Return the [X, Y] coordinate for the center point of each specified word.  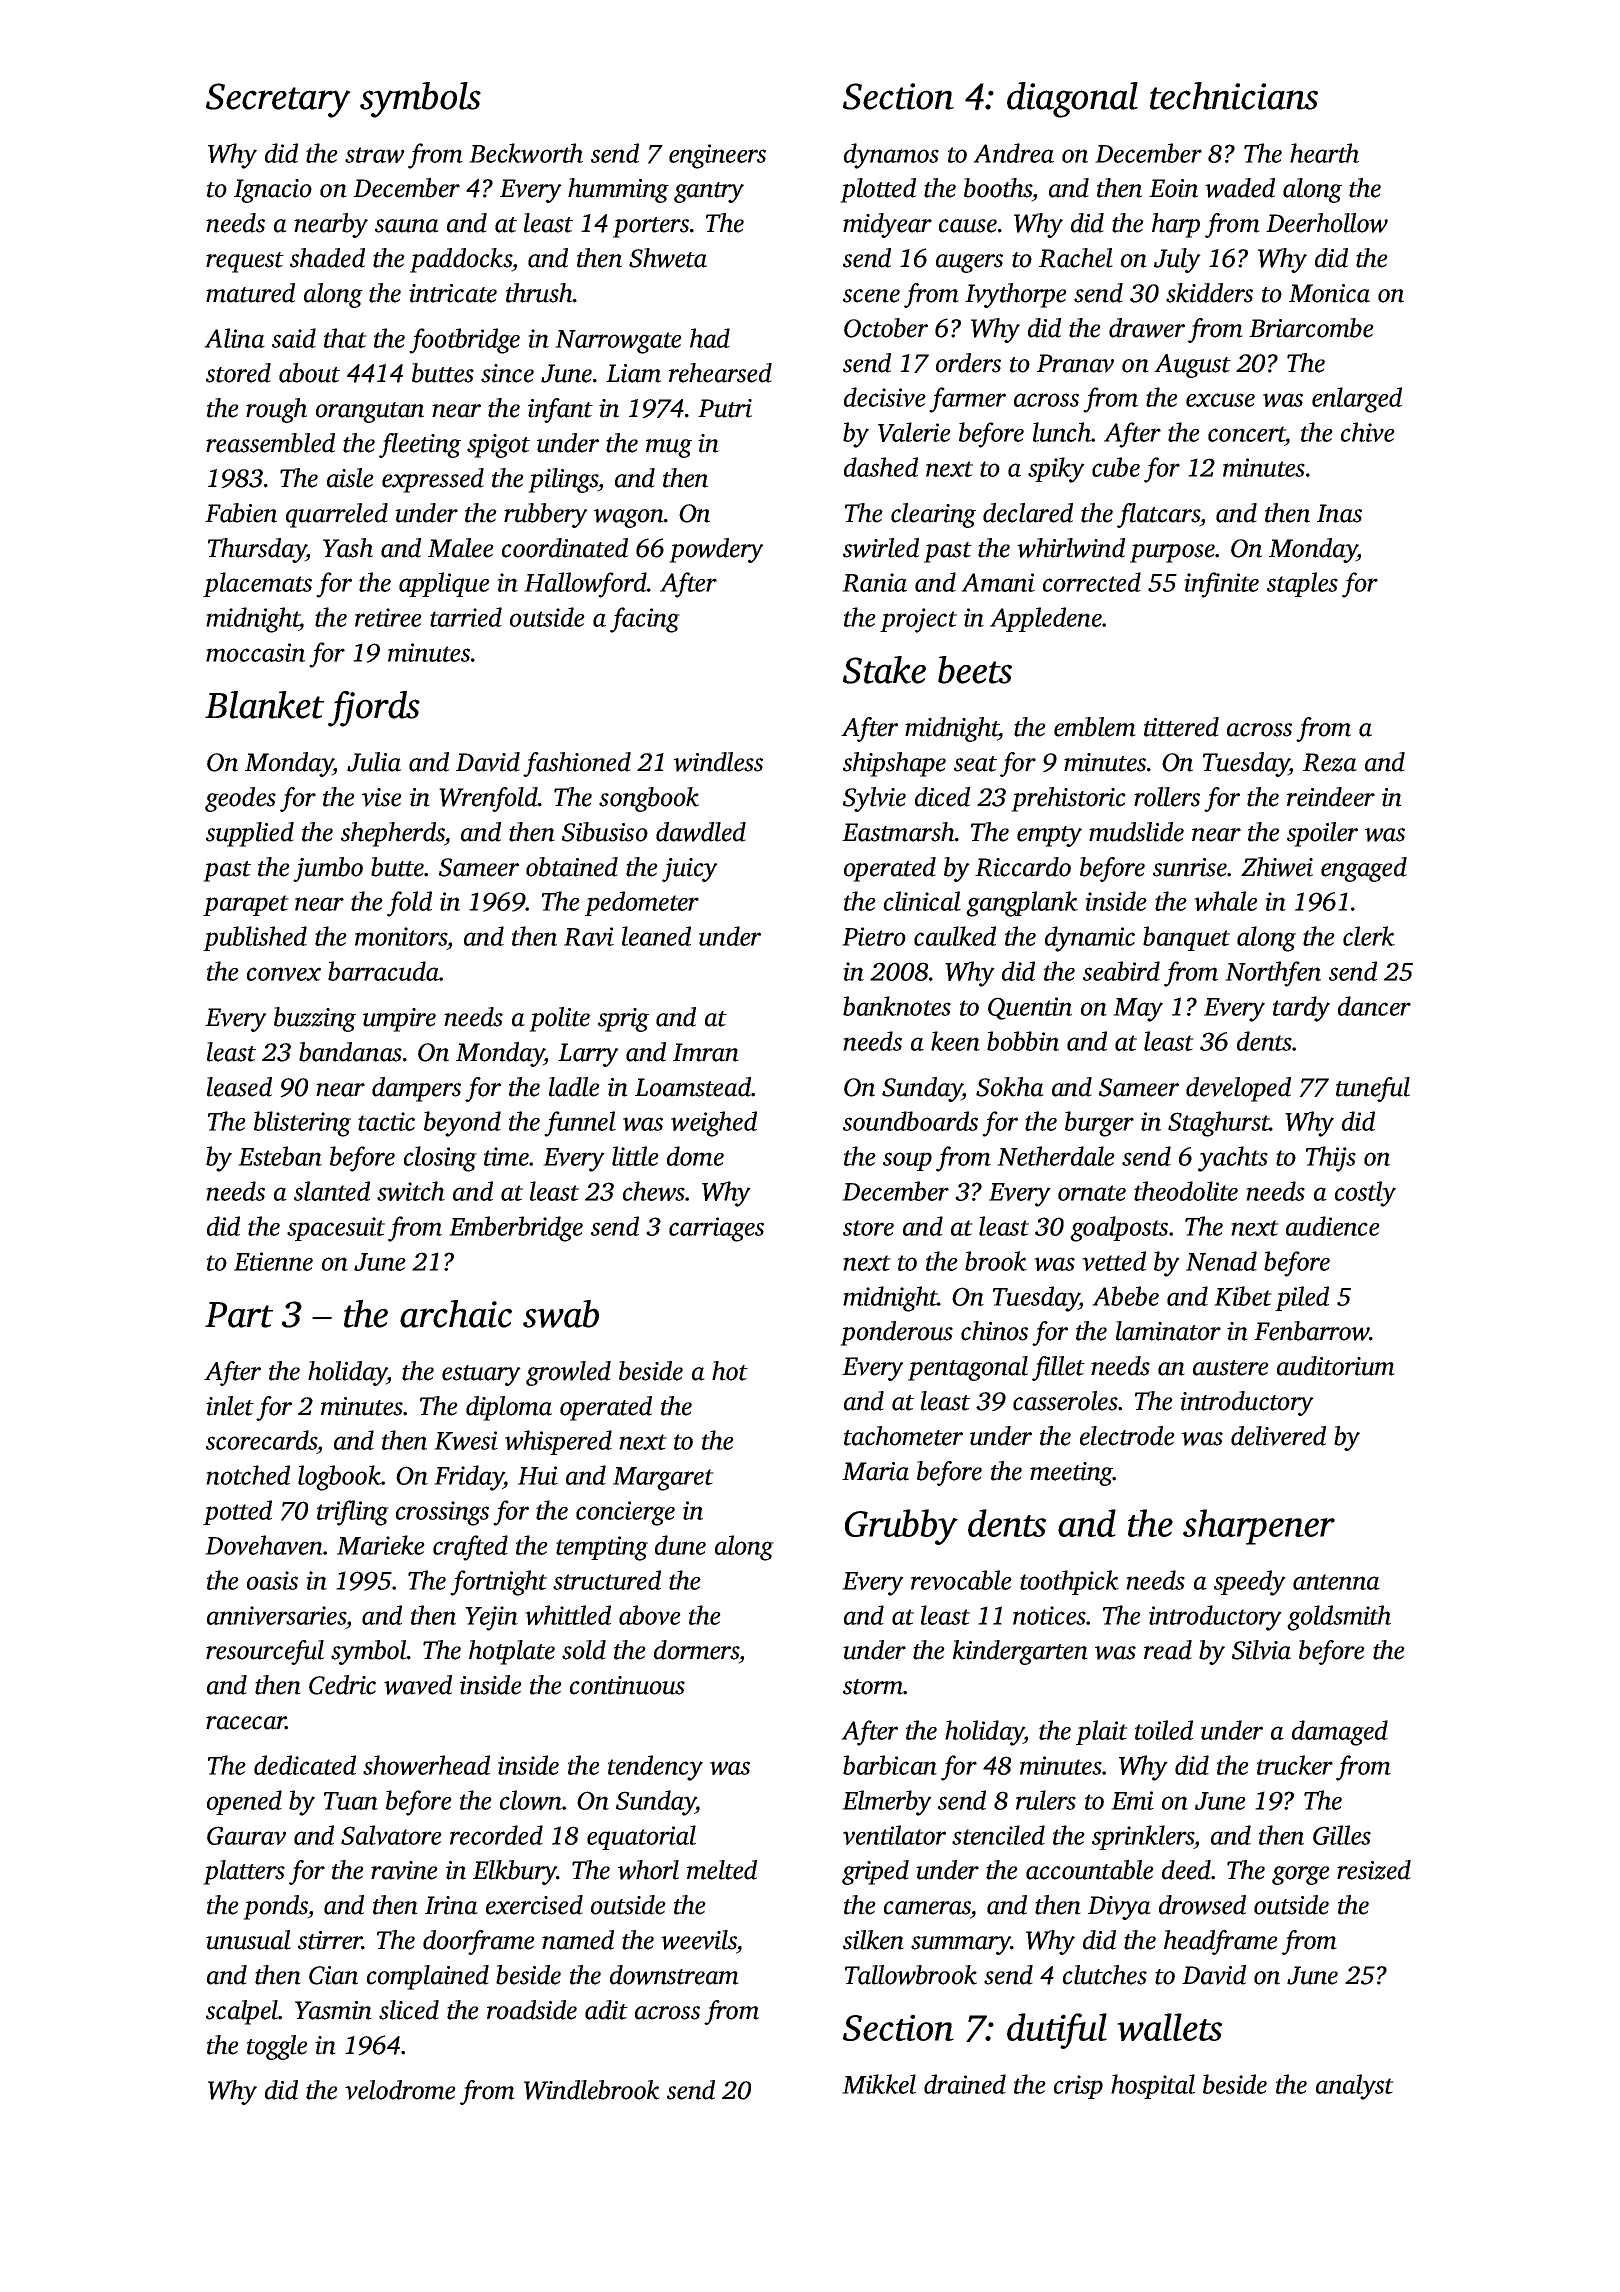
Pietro [874, 936]
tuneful [1373, 1089]
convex [284, 974]
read [1168, 1650]
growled [568, 1373]
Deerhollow [1327, 223]
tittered [1181, 727]
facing [645, 620]
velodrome [400, 2090]
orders [968, 363]
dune [680, 1545]
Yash [348, 548]
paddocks [461, 260]
